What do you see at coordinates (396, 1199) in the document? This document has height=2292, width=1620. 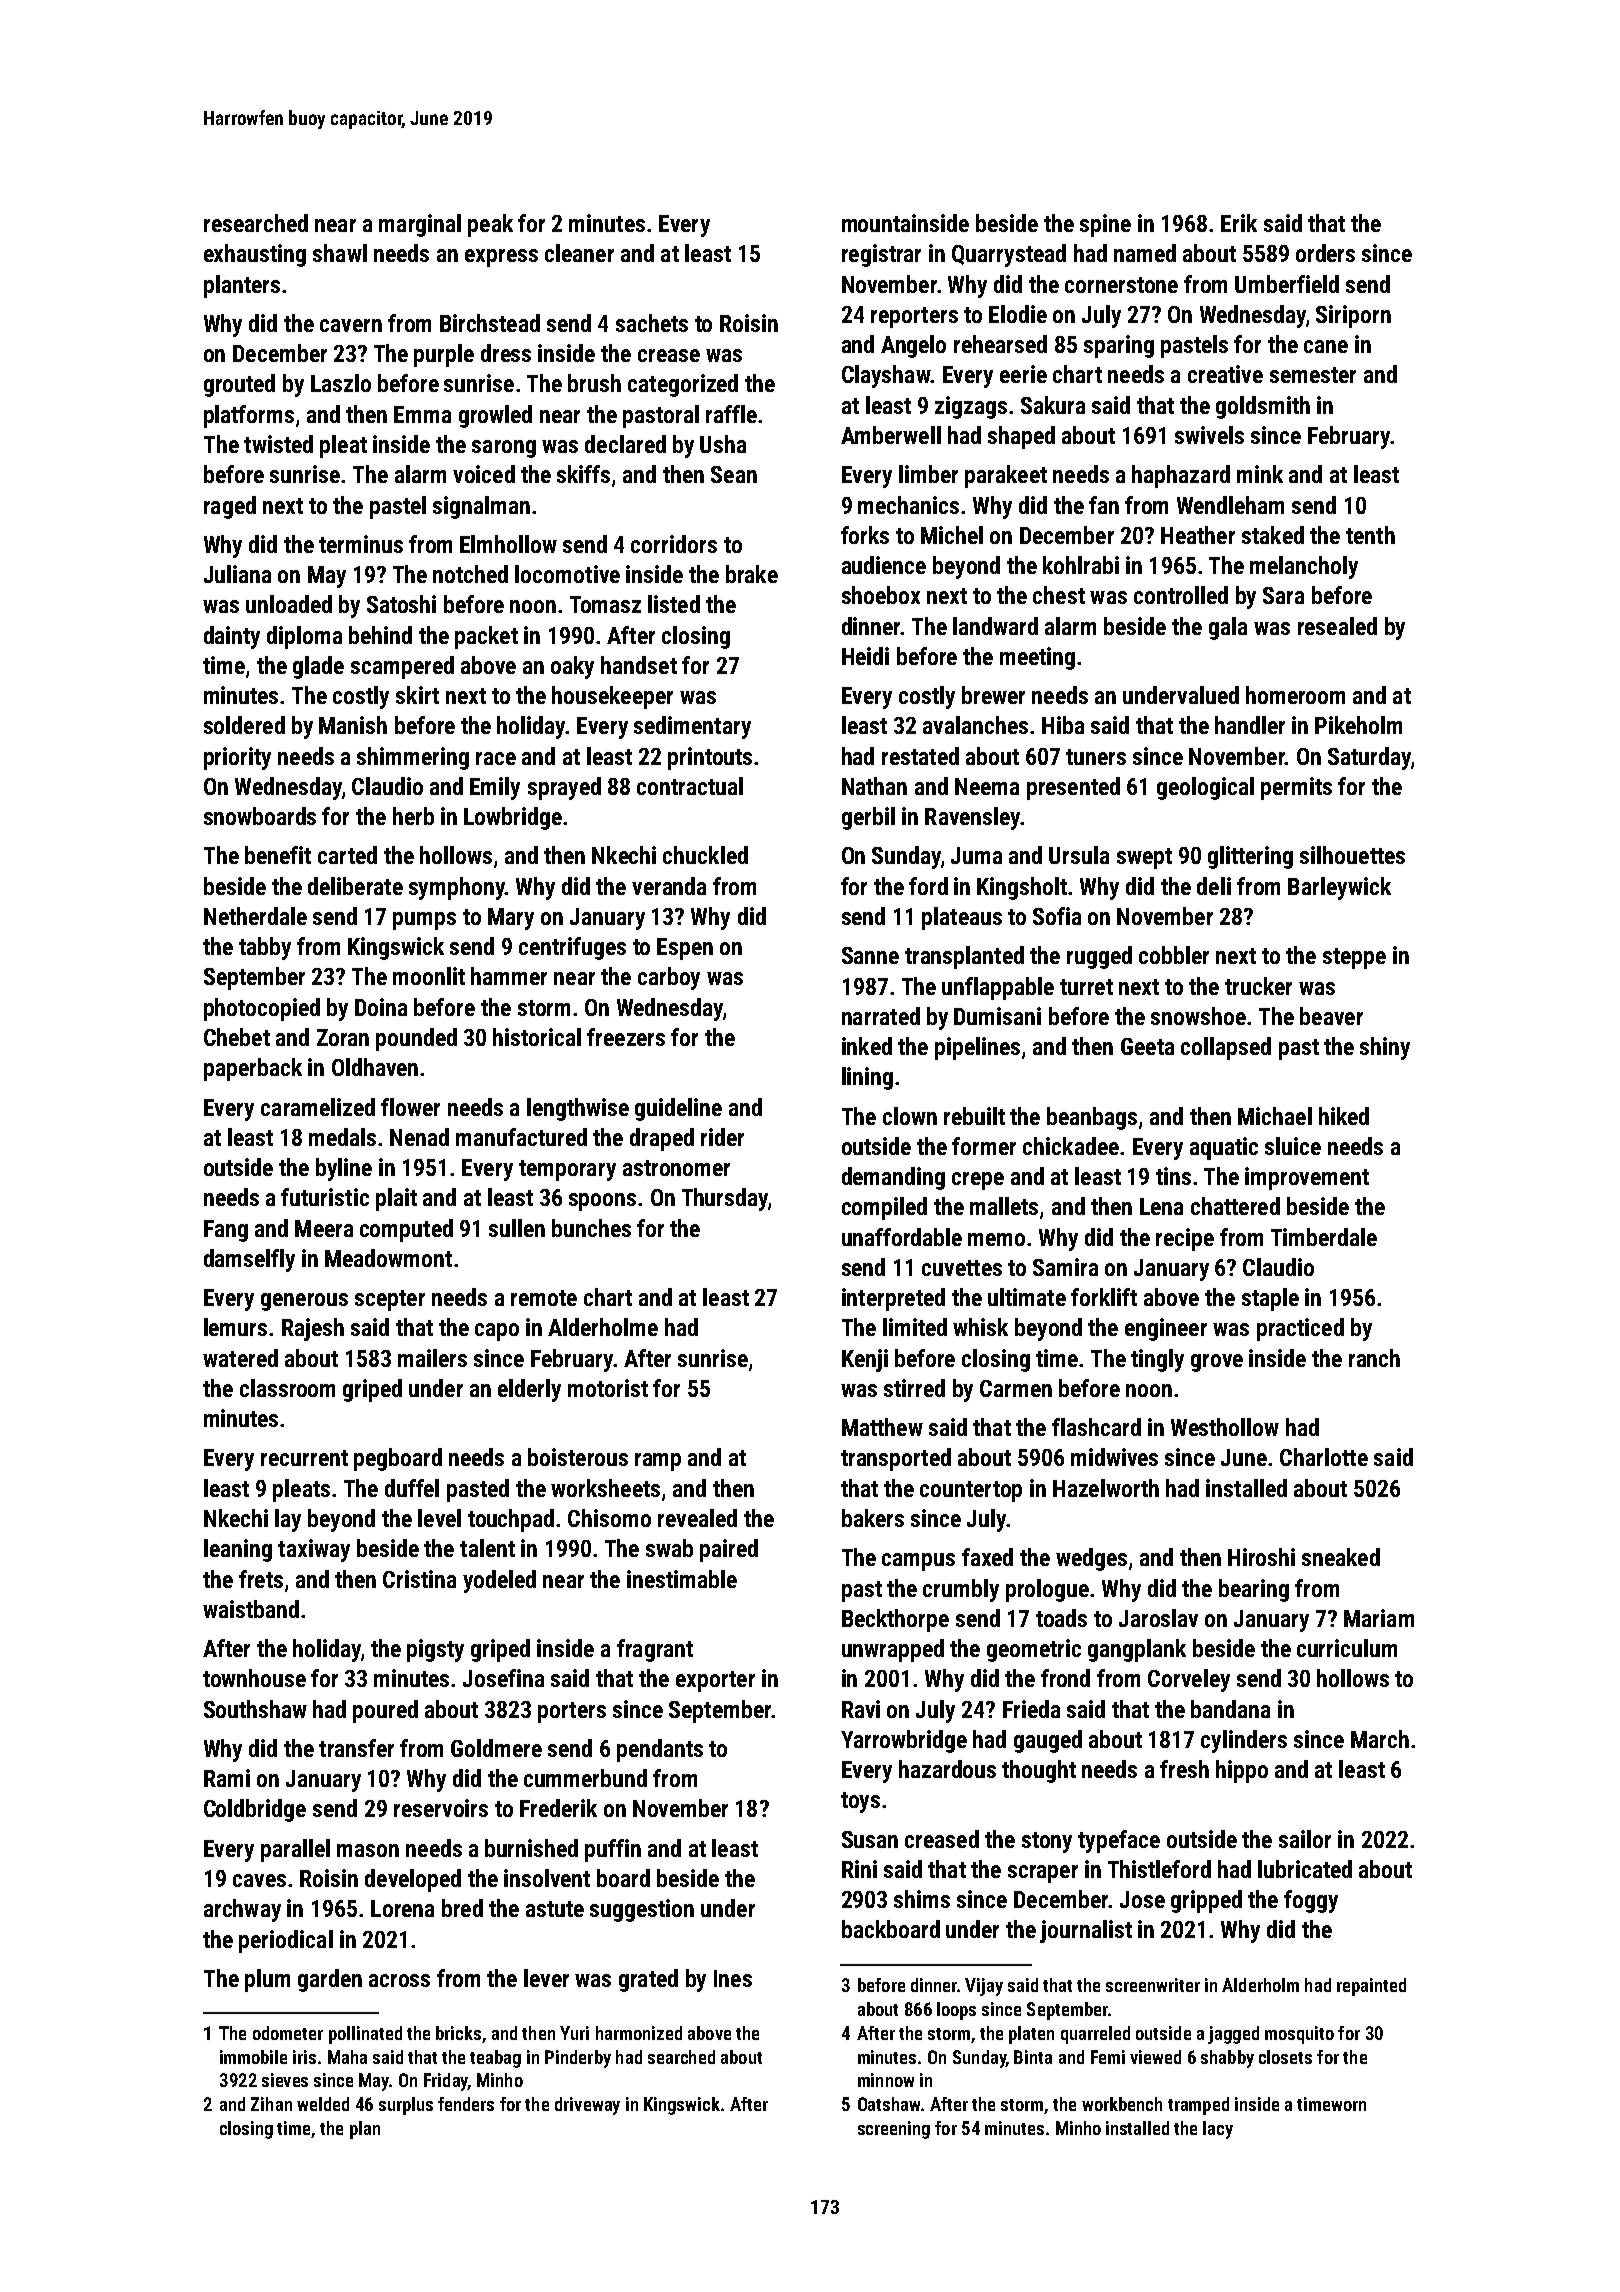 I see `plait` at bounding box center [396, 1199].
